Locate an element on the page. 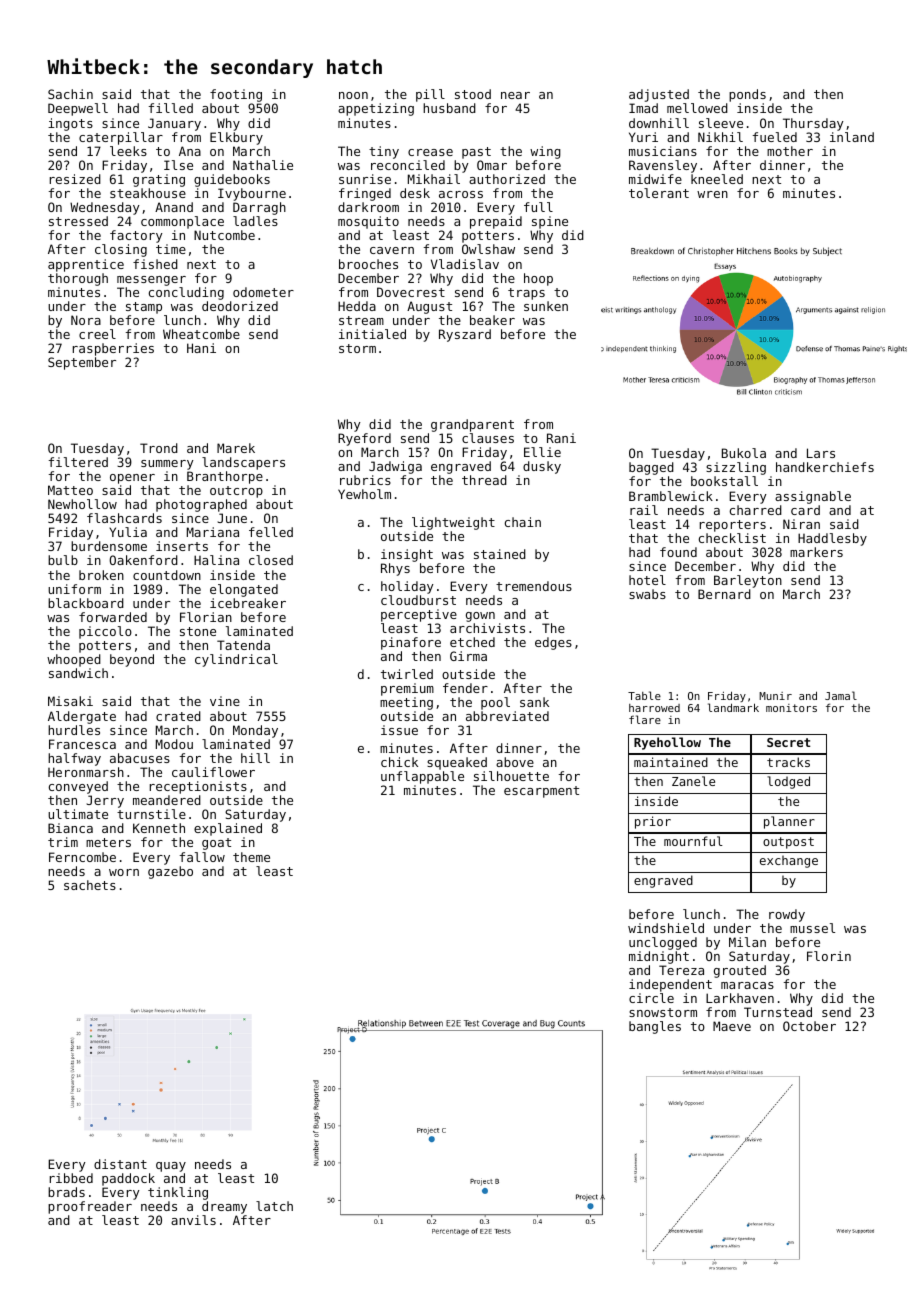  bangles is located at coordinates (655, 1027).
